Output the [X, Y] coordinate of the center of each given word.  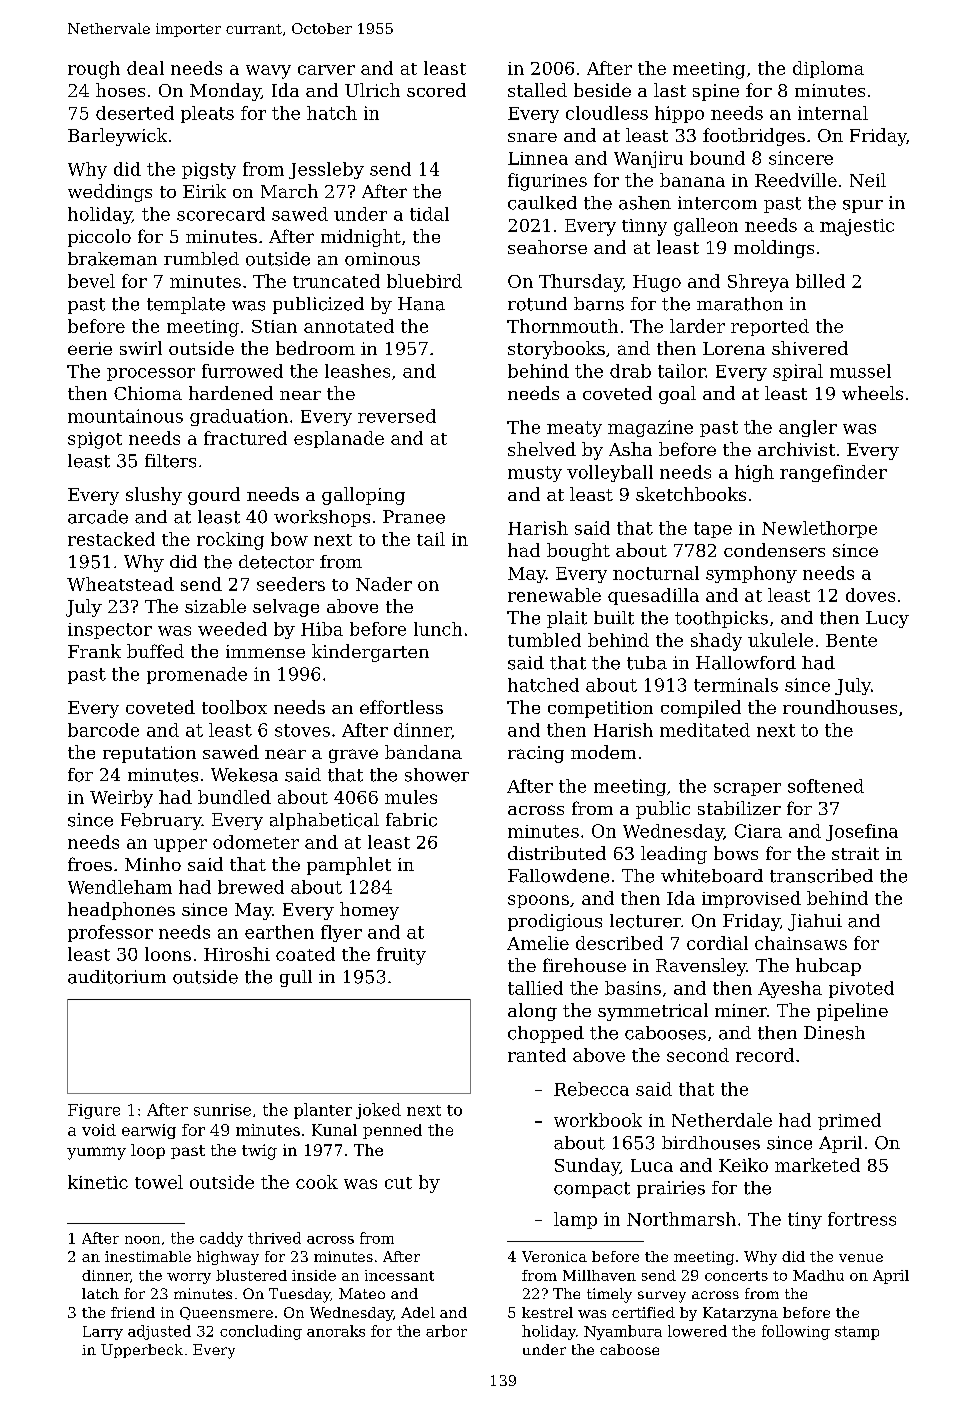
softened [826, 786]
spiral [798, 372]
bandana [423, 752]
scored [436, 90]
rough [94, 70]
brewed [251, 887]
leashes [357, 371]
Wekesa [244, 775]
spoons [538, 901]
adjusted [159, 1332]
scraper [747, 789]
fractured [245, 438]
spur [863, 206]
